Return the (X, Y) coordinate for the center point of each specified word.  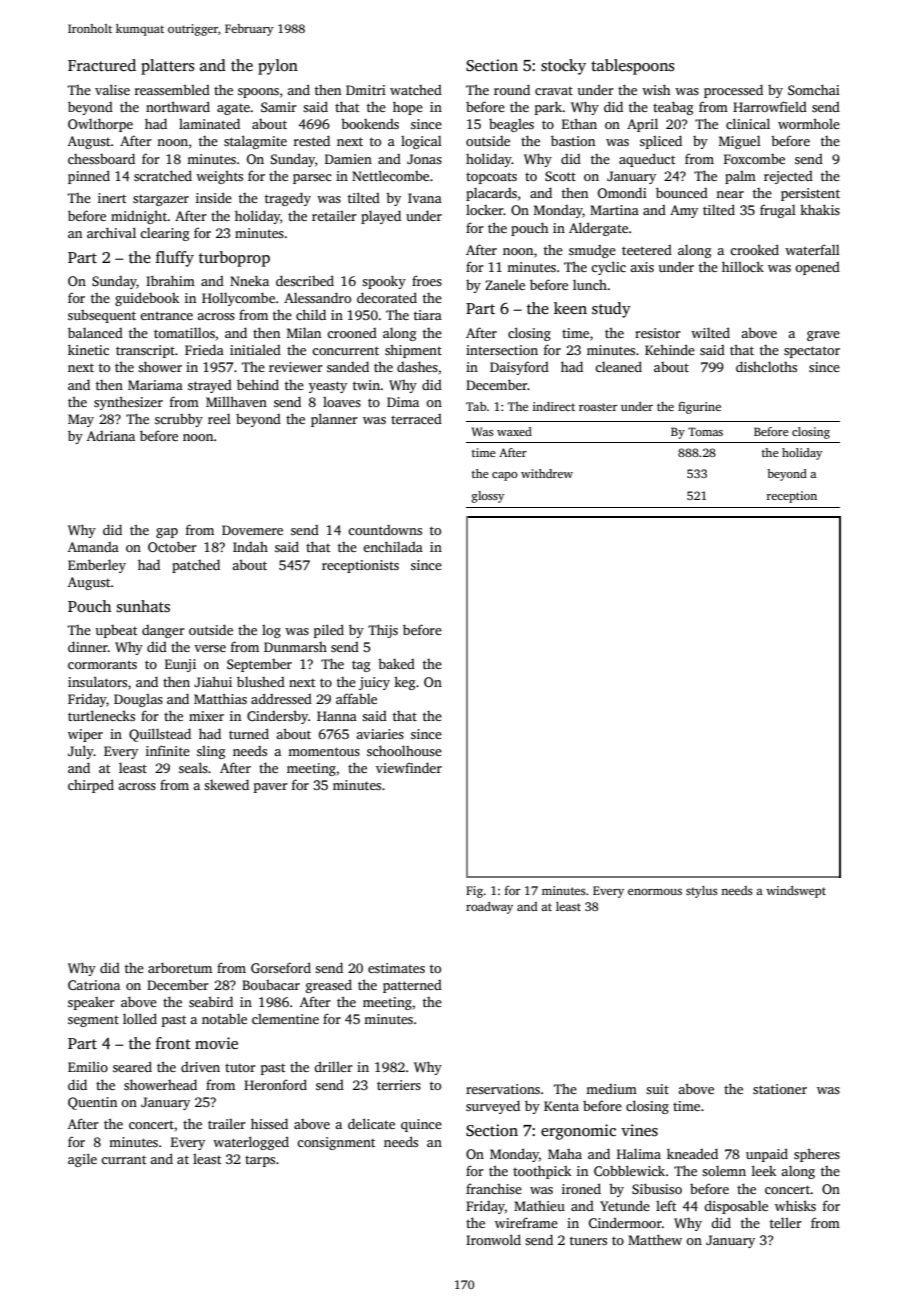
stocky (563, 67)
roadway (489, 908)
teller (786, 1223)
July (81, 752)
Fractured (102, 65)
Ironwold (493, 1239)
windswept (796, 892)
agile (82, 1160)
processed (733, 91)
